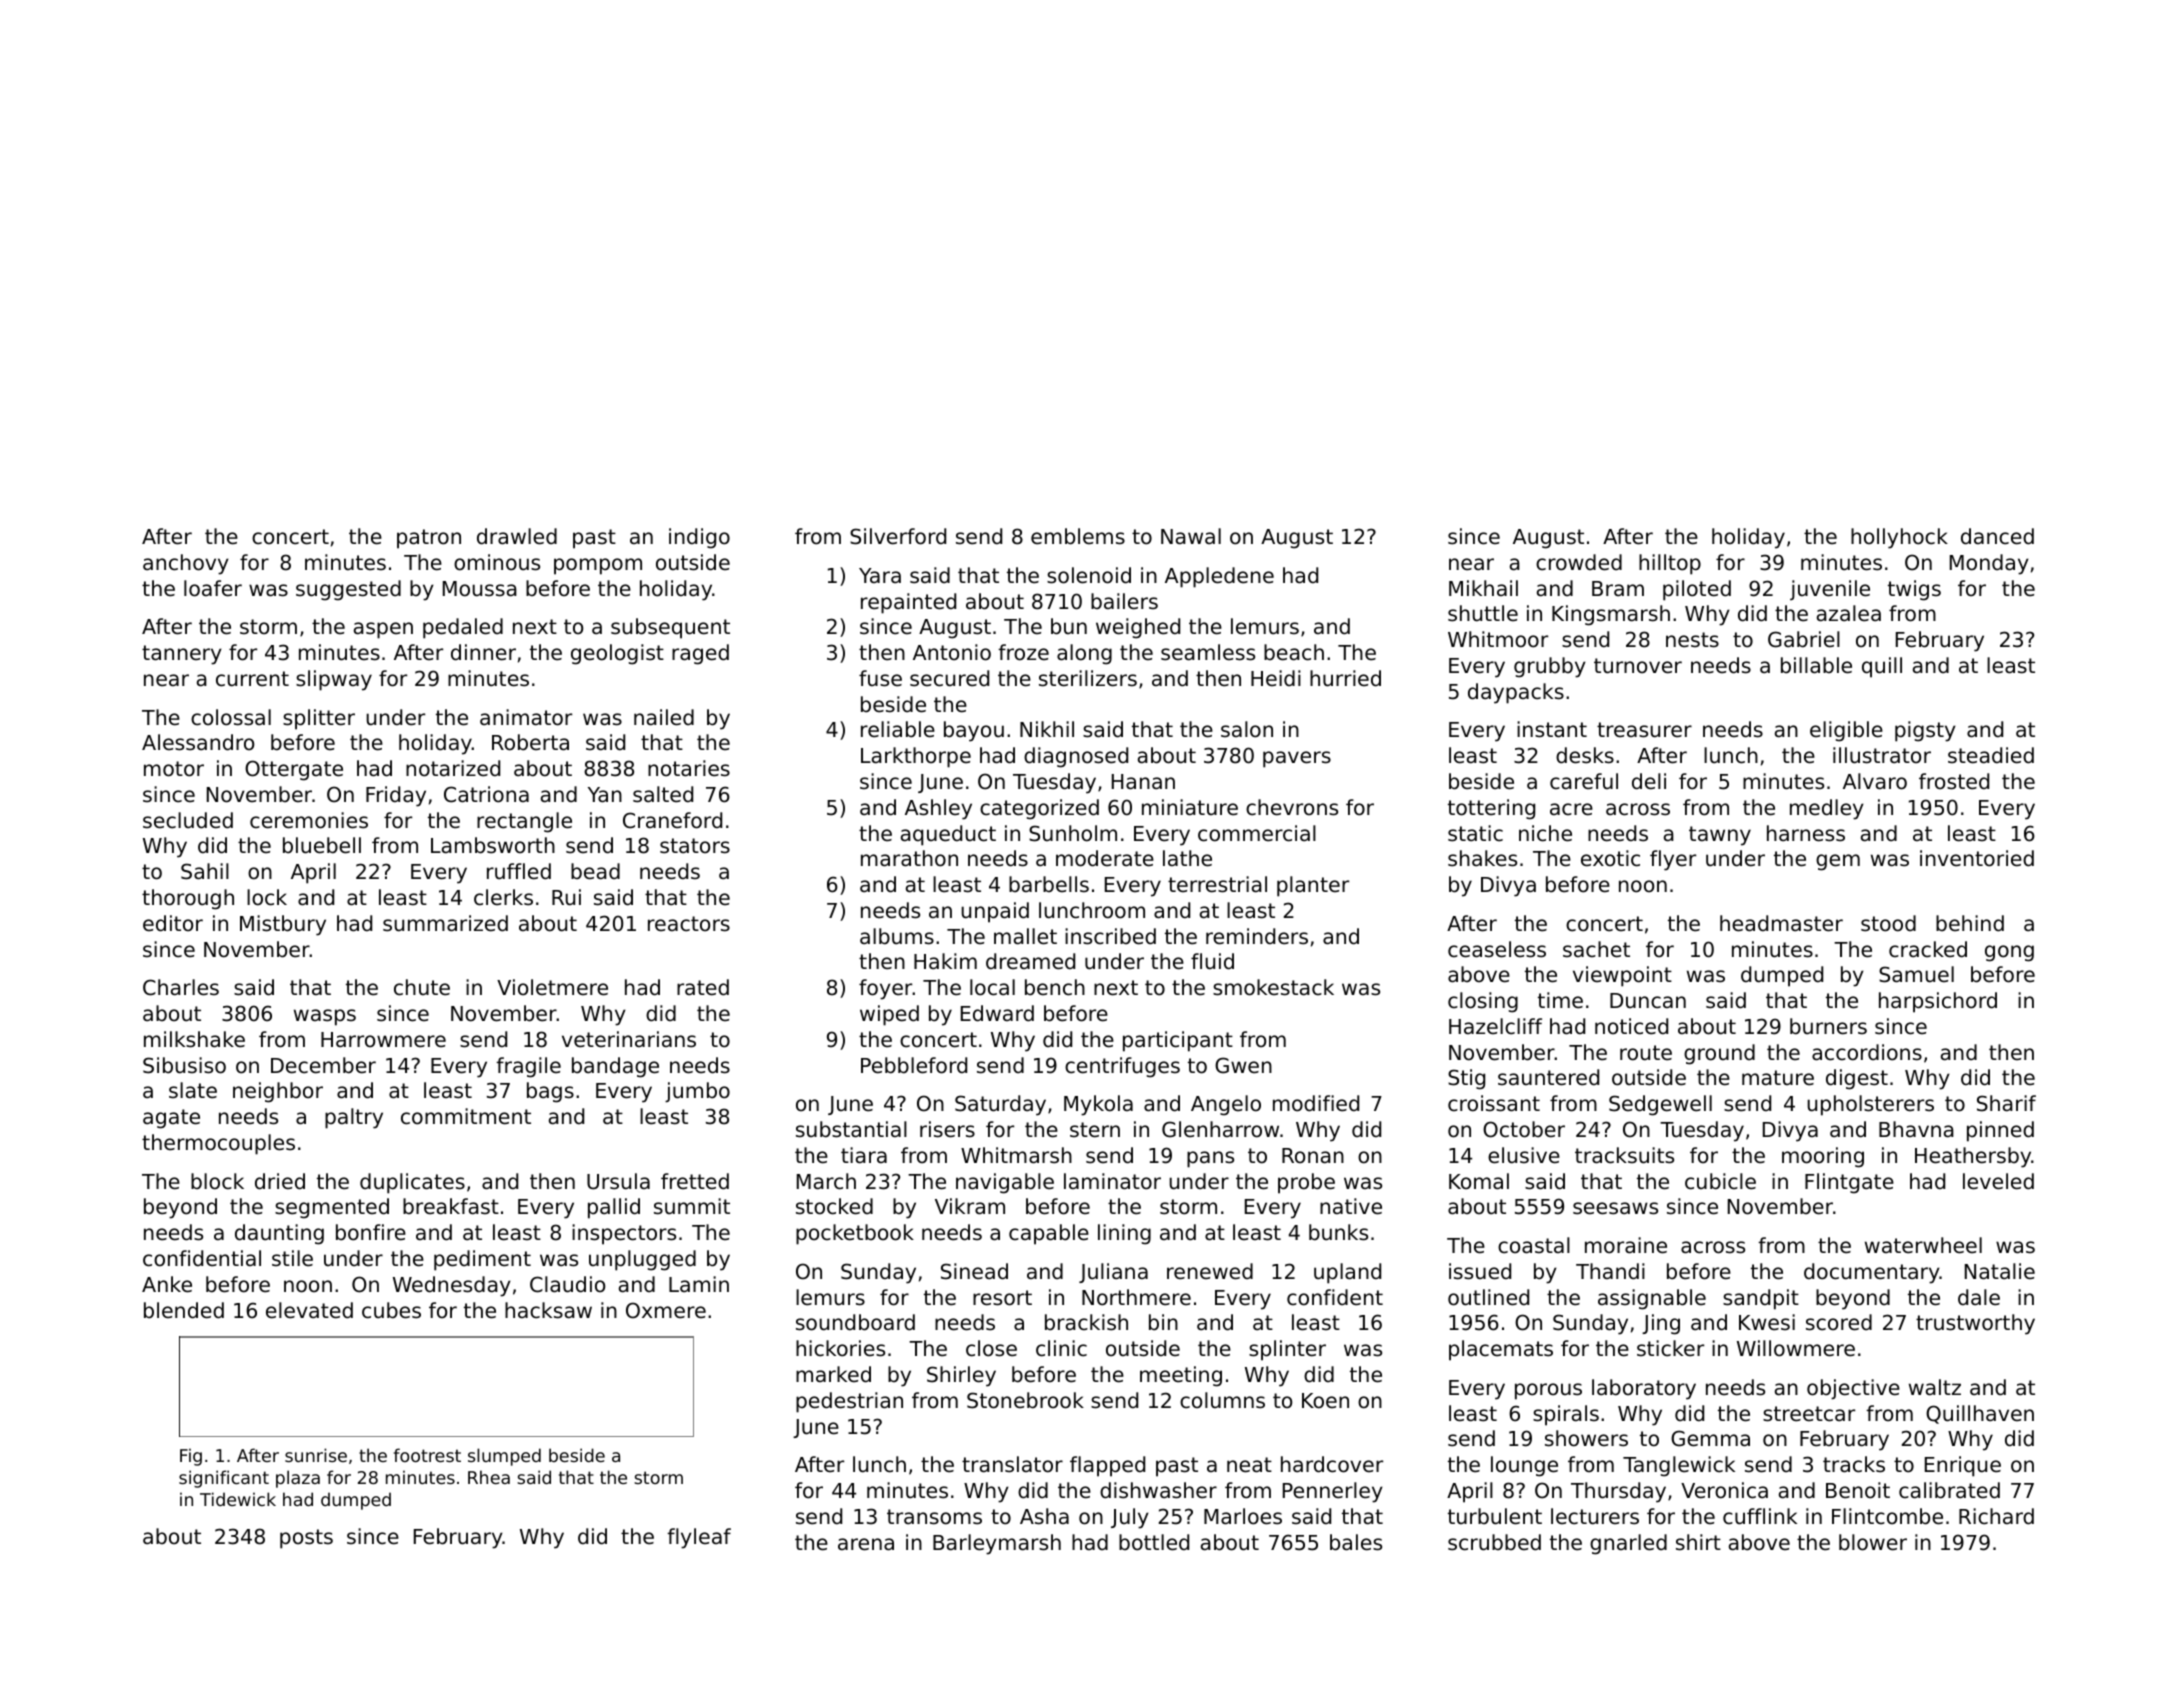  What do you see at coordinates (1849, 613) in the screenshot?
I see `azalea` at bounding box center [1849, 613].
